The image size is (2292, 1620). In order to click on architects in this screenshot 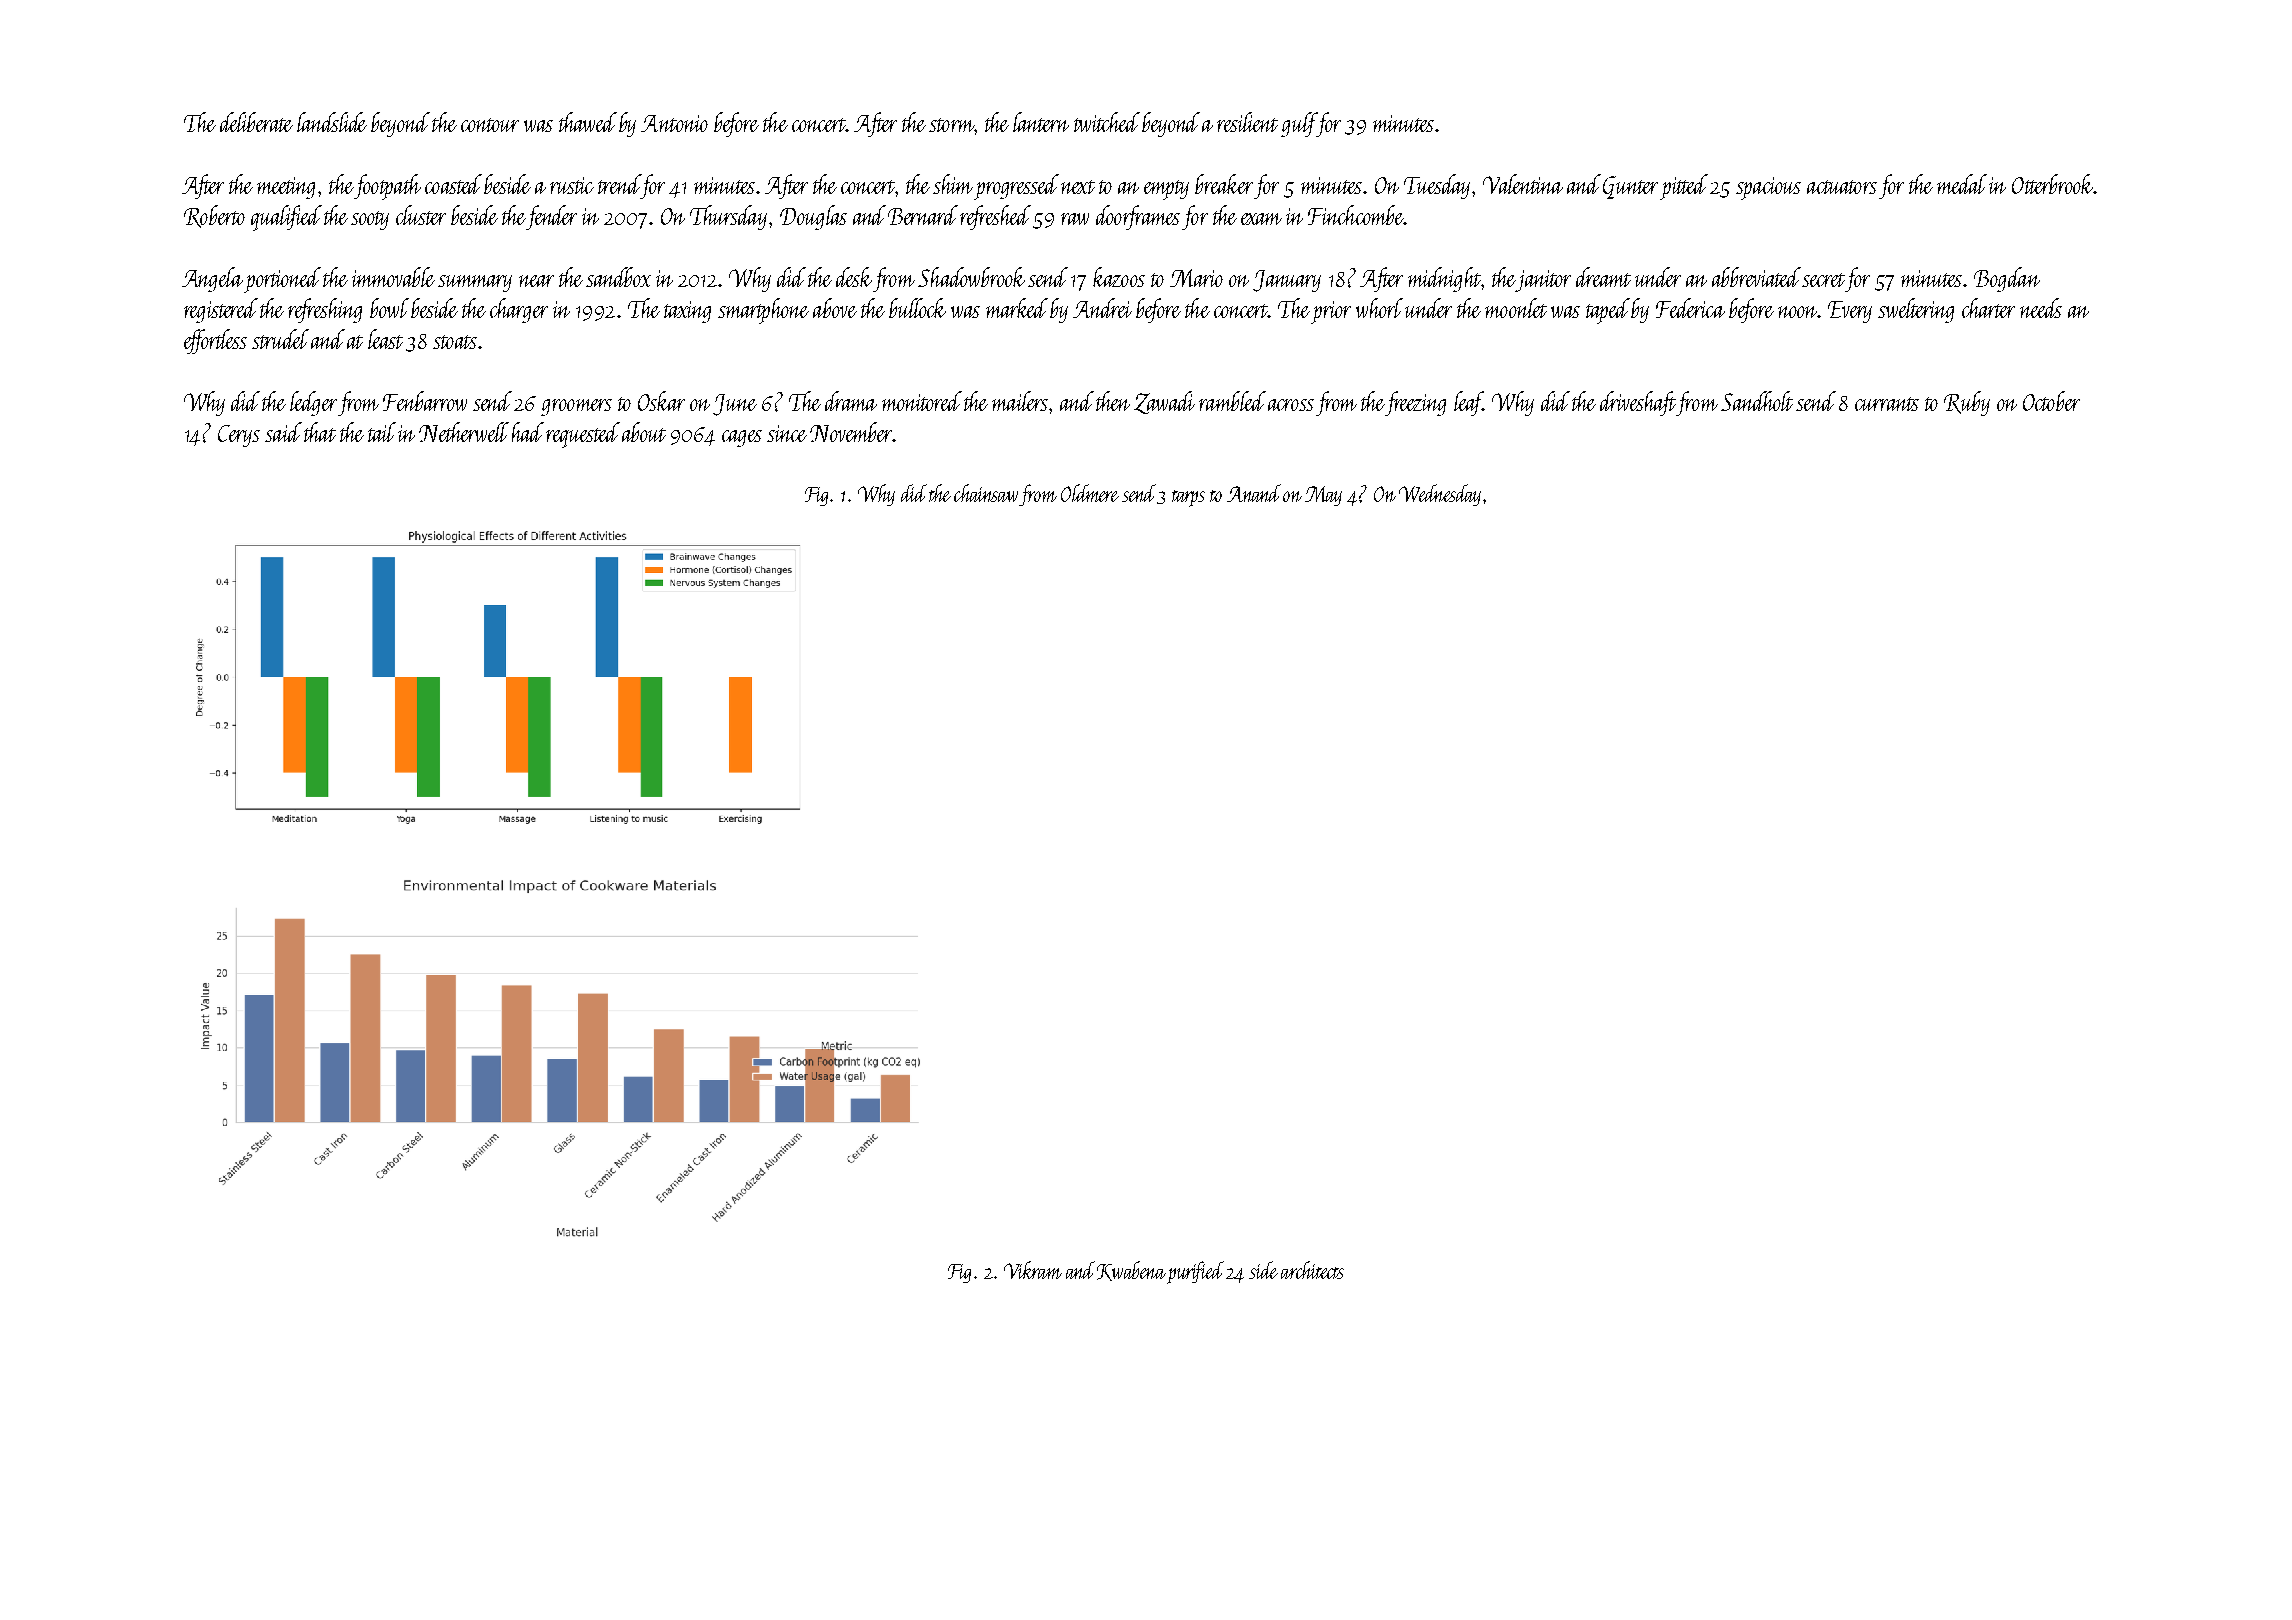, I will do `click(1312, 1270)`.
